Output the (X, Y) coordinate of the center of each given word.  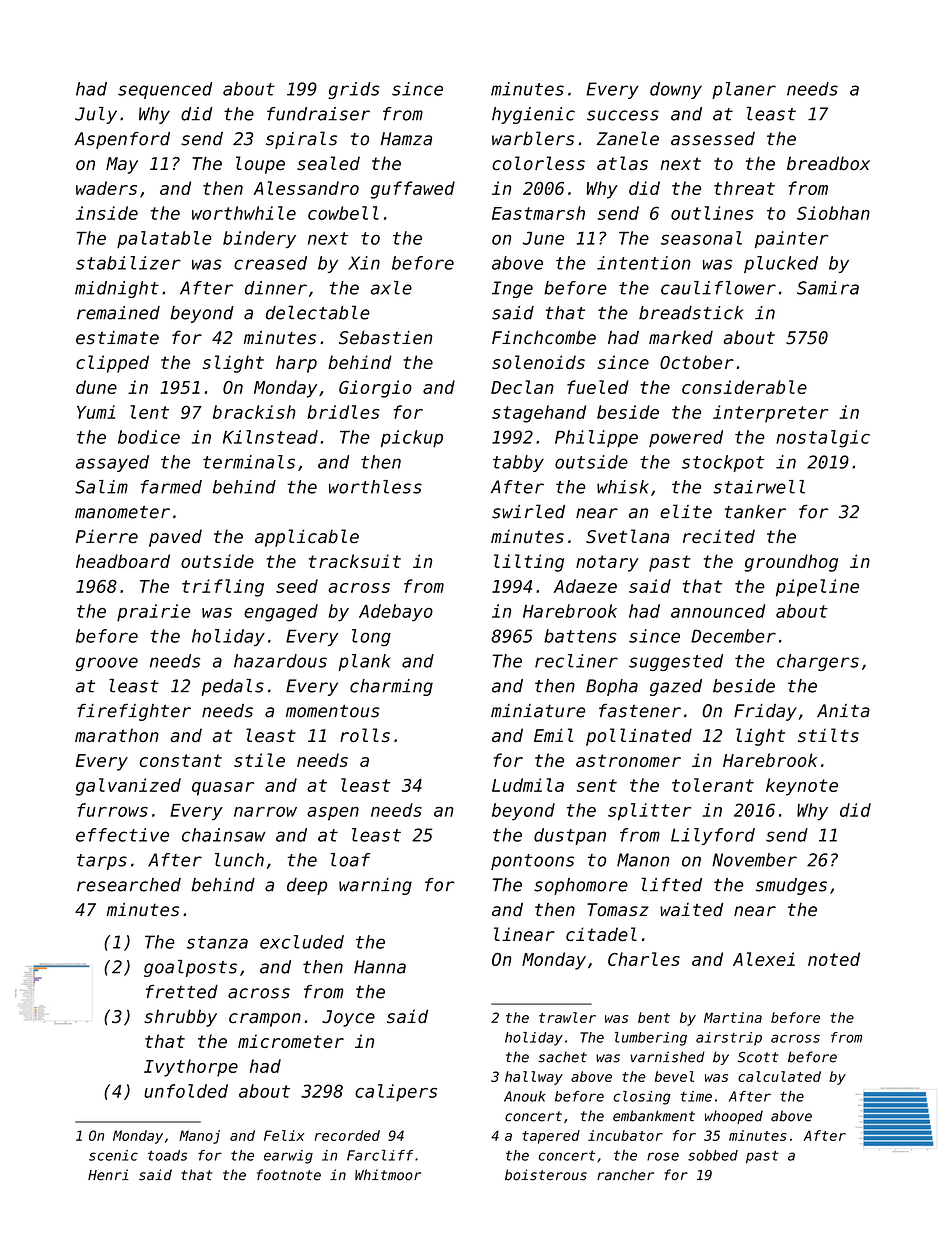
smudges (791, 886)
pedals (232, 687)
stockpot (723, 463)
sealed (328, 163)
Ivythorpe (191, 1068)
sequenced (165, 90)
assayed (112, 463)
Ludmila (528, 785)
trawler (567, 1017)
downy (676, 90)
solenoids (538, 362)
